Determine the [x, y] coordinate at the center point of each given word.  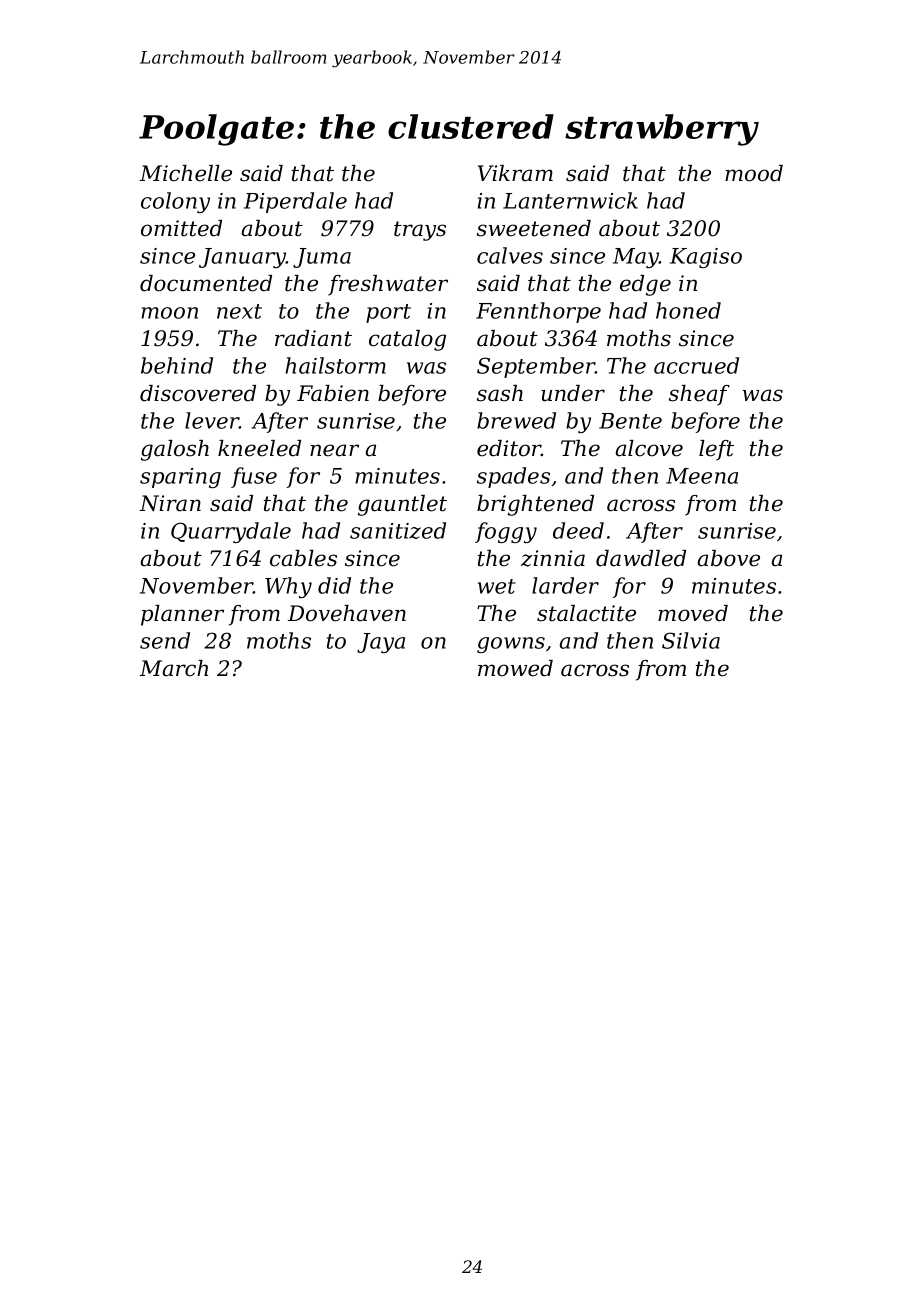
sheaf [699, 395]
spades [513, 477]
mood [754, 173]
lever [212, 420]
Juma [322, 258]
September [536, 367]
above [729, 558]
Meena [702, 476]
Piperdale [295, 202]
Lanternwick [570, 200]
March [174, 668]
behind [177, 365]
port [388, 313]
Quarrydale [231, 532]
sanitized [398, 530]
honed [688, 310]
